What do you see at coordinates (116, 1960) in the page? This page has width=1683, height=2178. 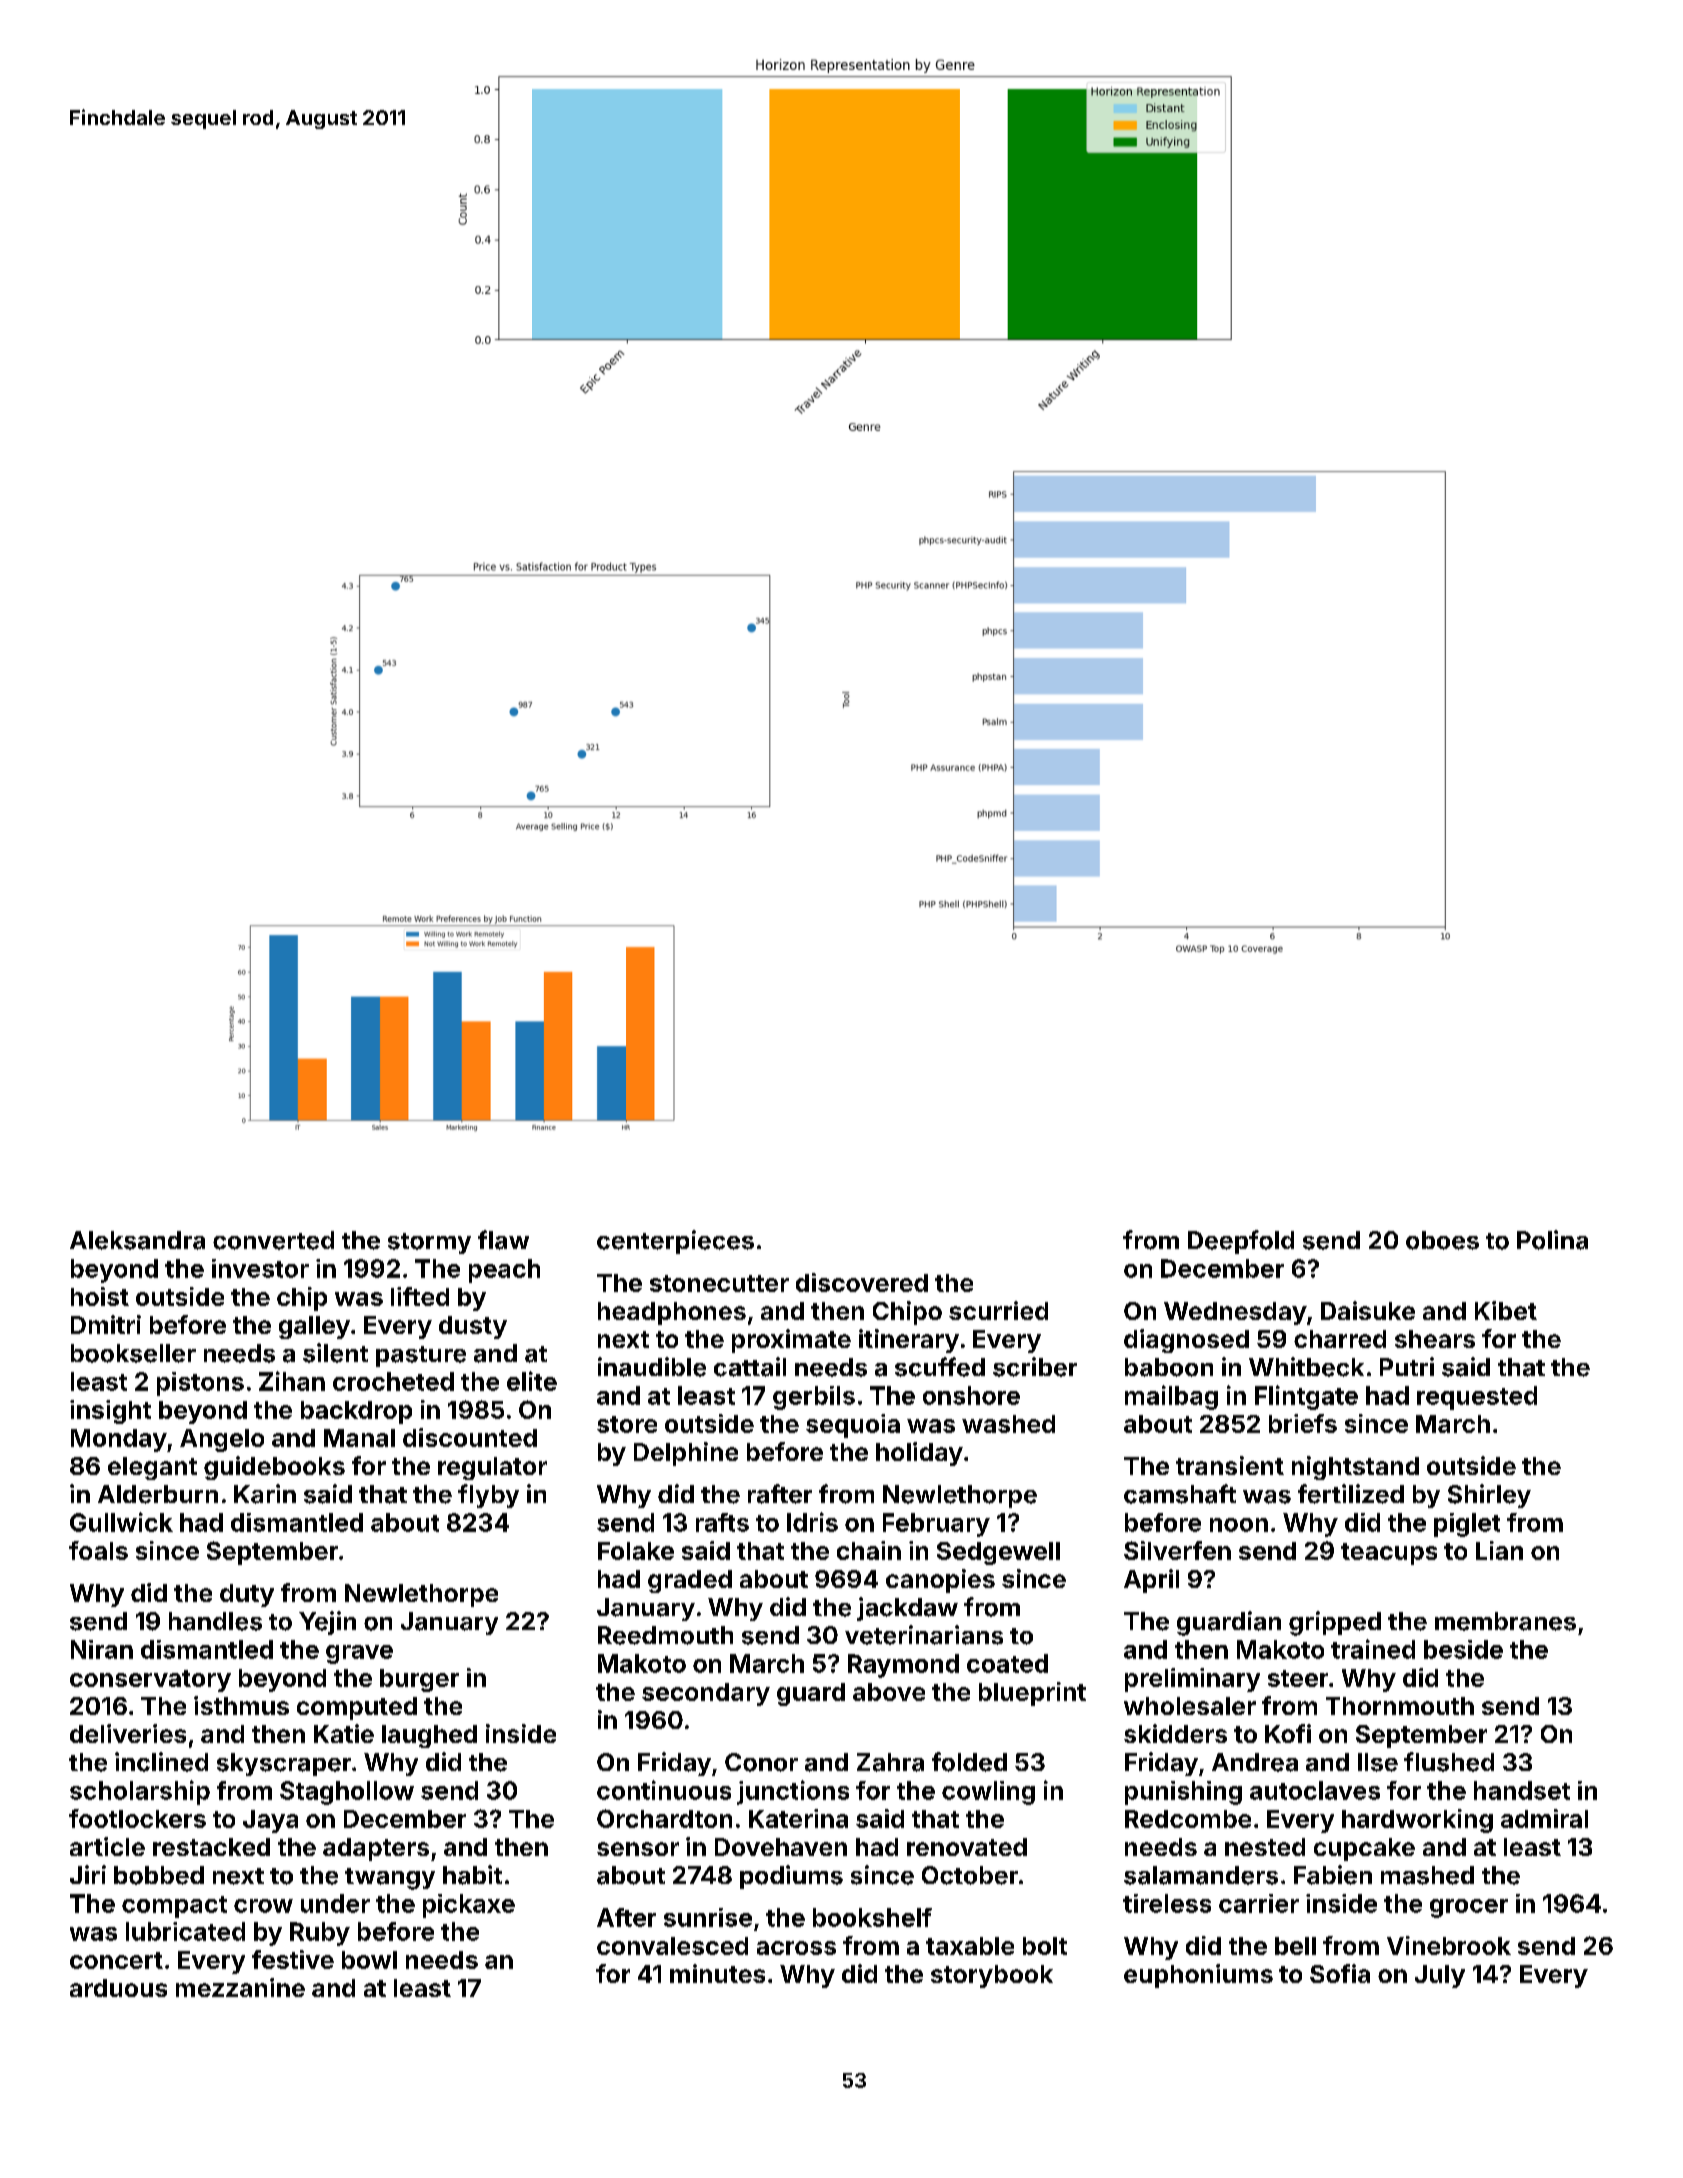 I see `concert` at bounding box center [116, 1960].
